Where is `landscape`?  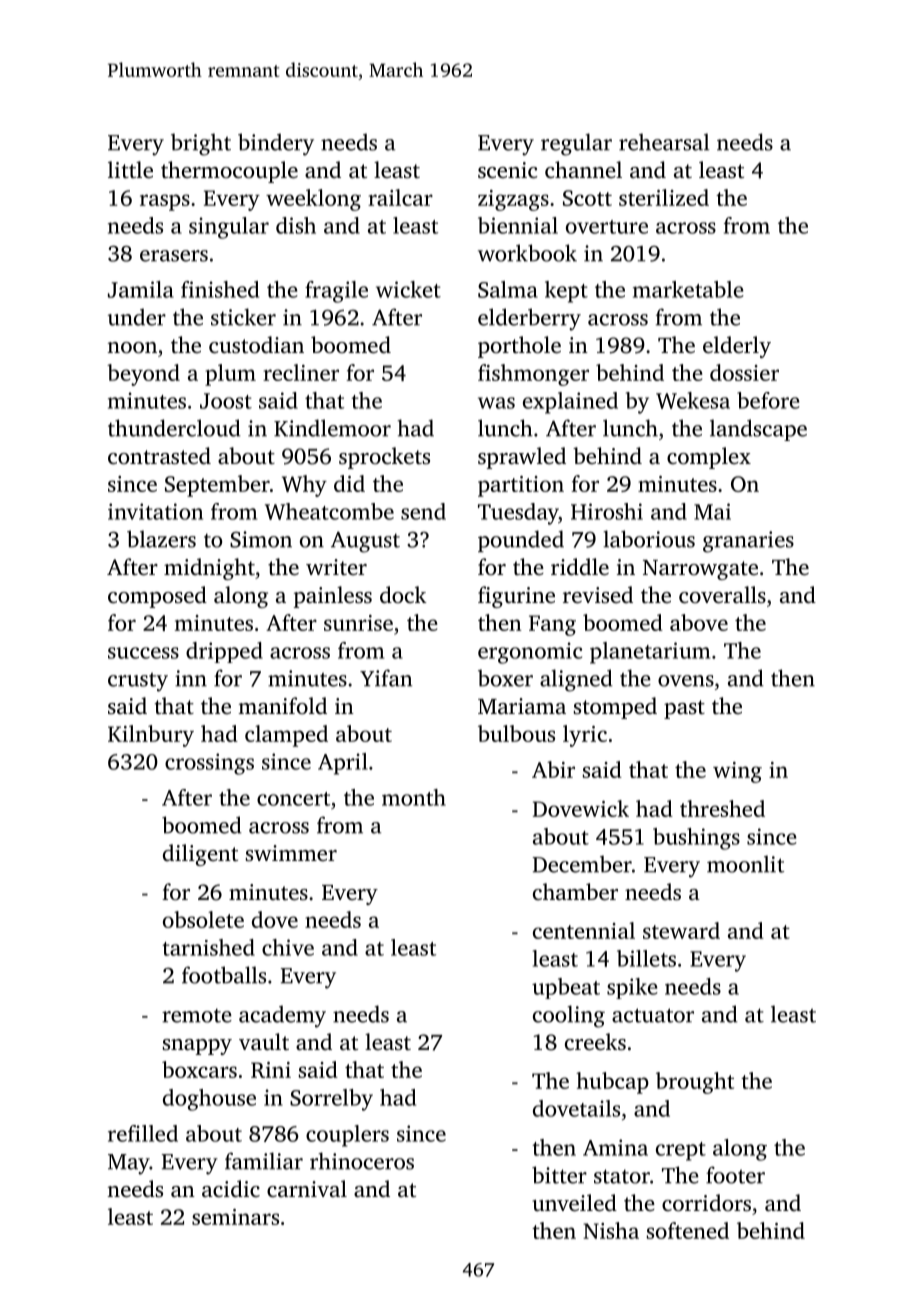 landscape is located at coordinates (758, 430).
